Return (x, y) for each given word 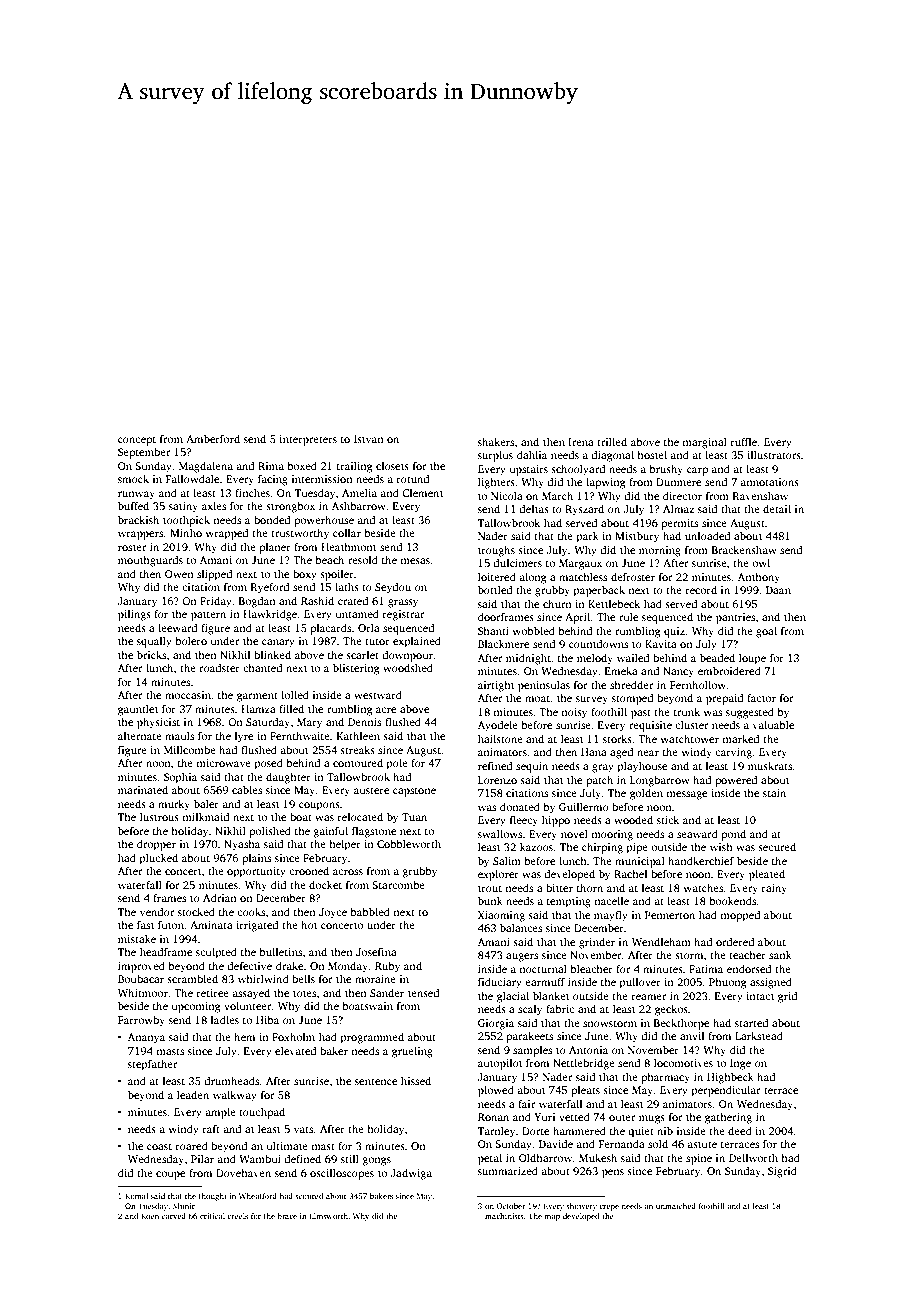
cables (247, 789)
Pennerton (670, 915)
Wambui (260, 1158)
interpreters (308, 440)
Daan (778, 590)
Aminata (211, 925)
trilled (612, 441)
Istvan (369, 439)
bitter (559, 887)
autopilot (500, 1064)
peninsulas (544, 686)
